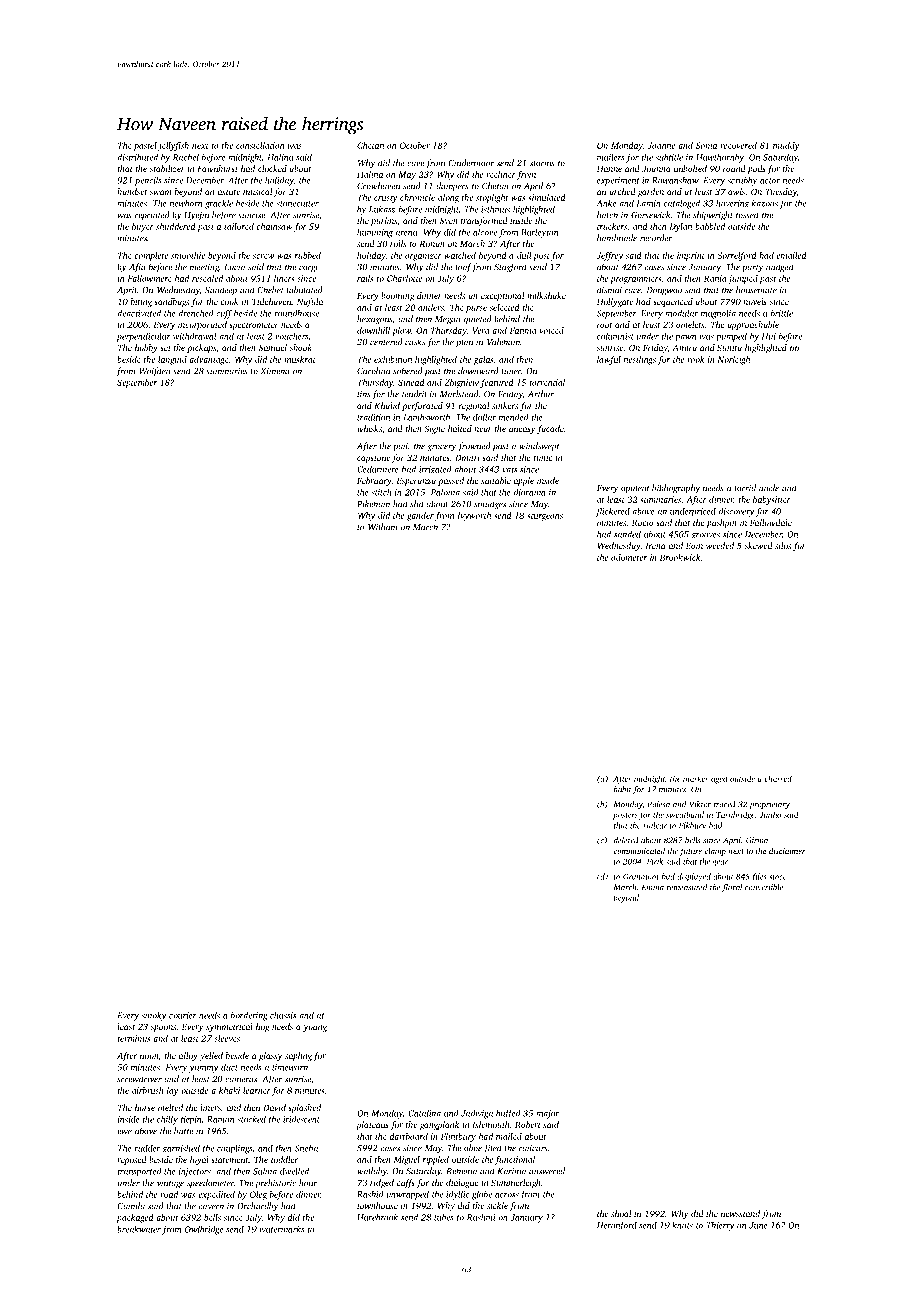 The image size is (924, 1308). I want to click on diorama, so click(530, 492).
